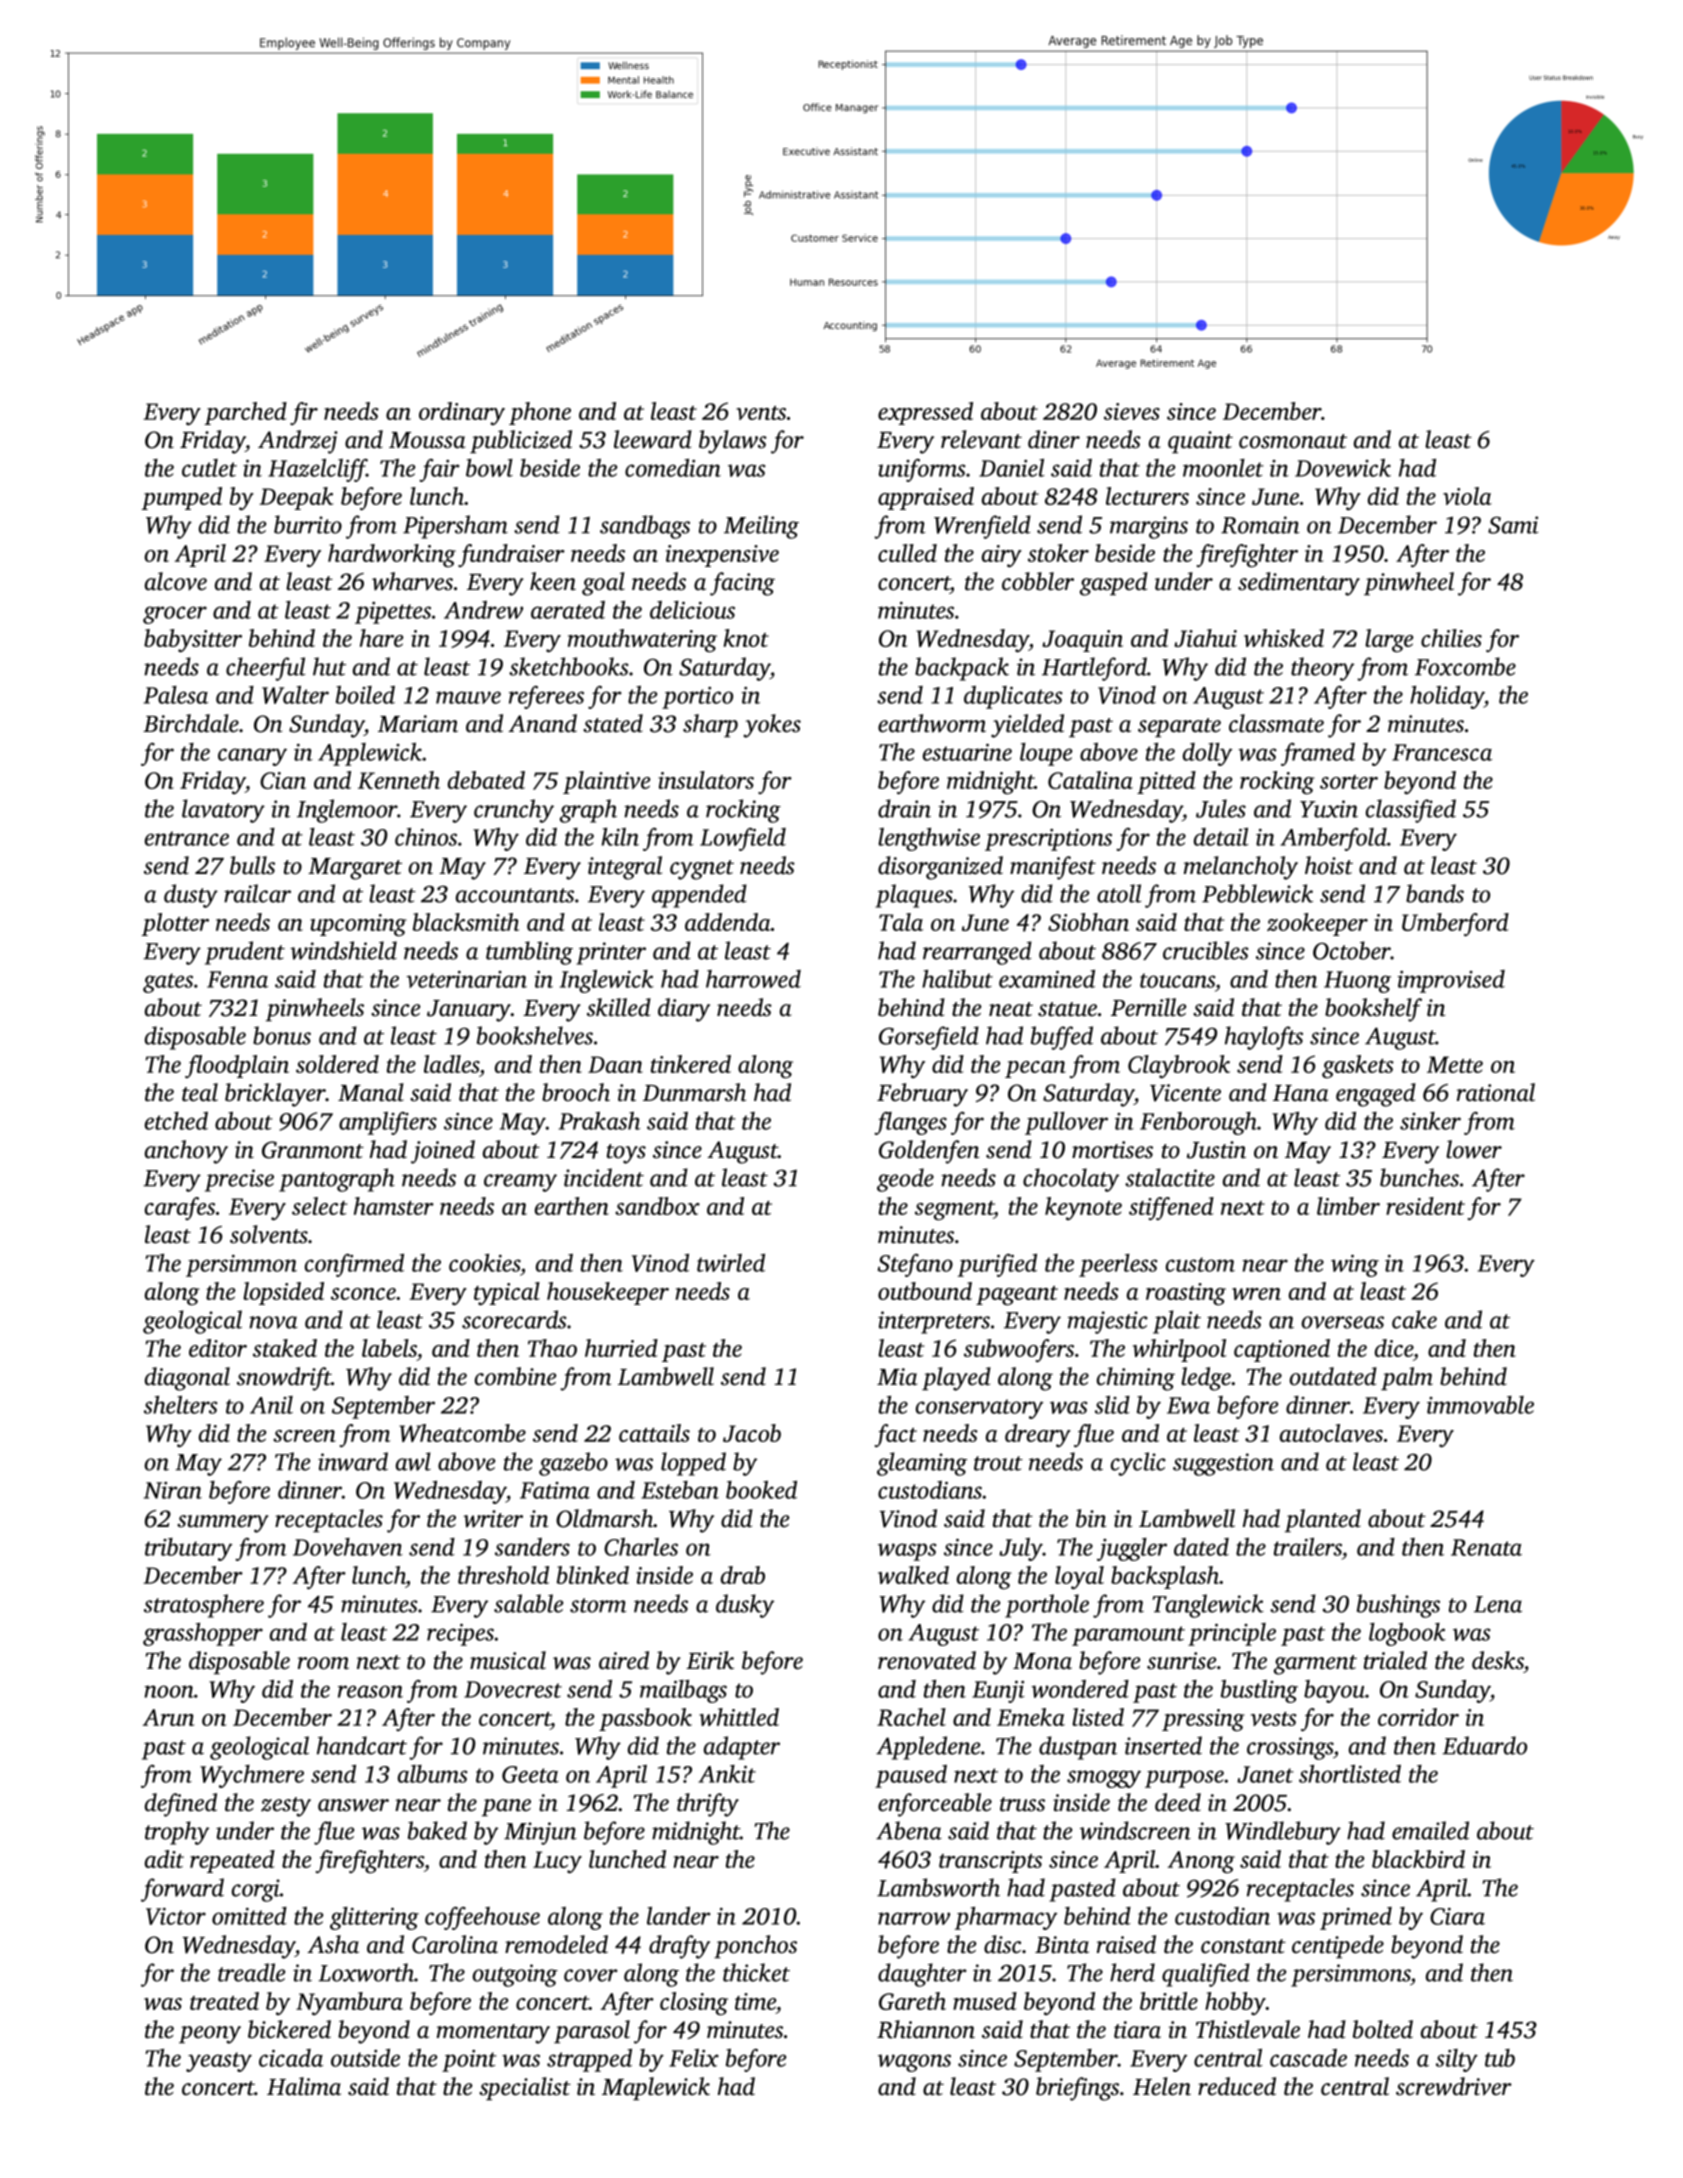 The height and width of the screenshot is (2178, 1683). Describe the element at coordinates (483, 610) in the screenshot. I see `Andrew` at that location.
